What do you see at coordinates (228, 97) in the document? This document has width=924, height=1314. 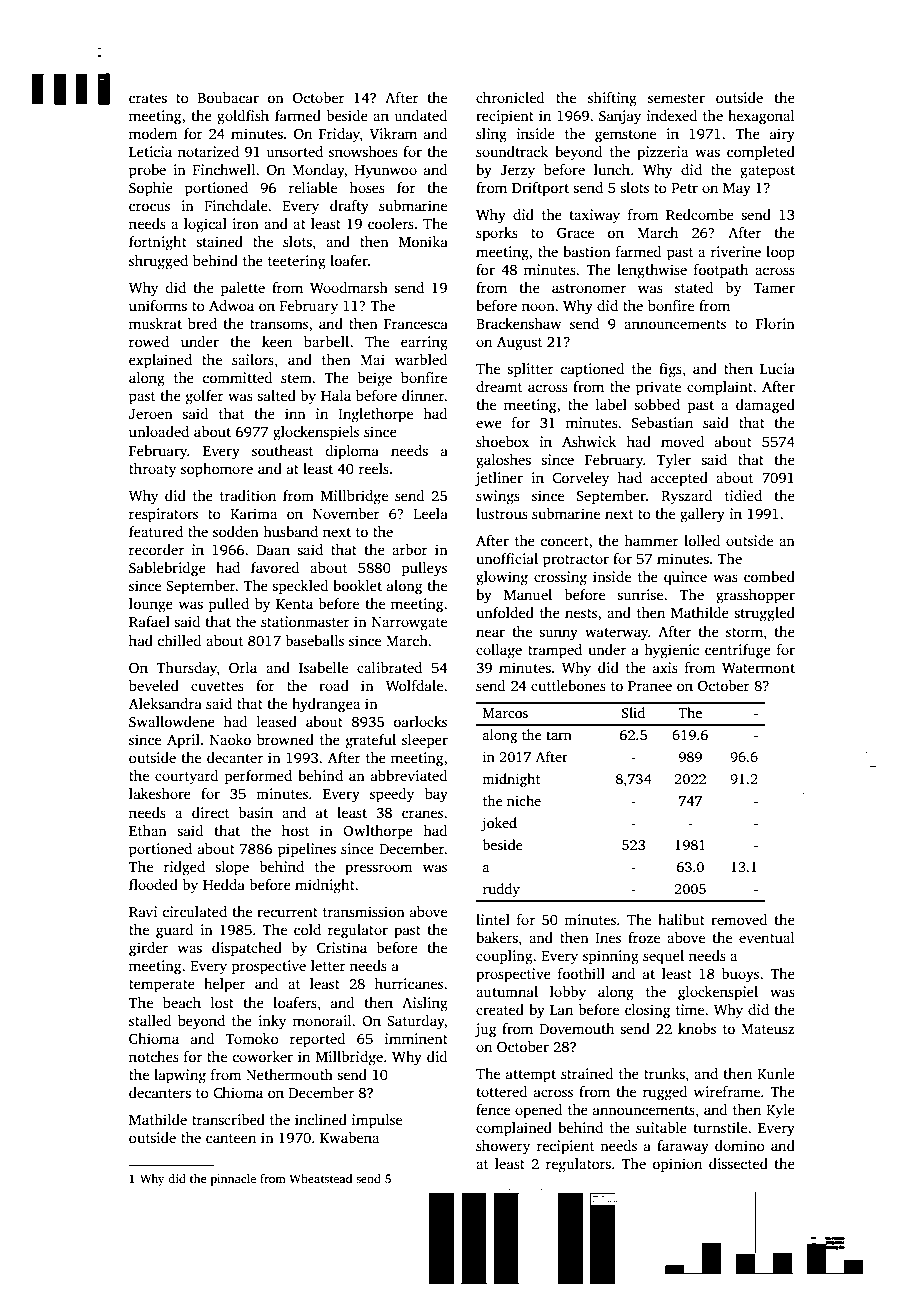 I see `Boubacar` at bounding box center [228, 97].
